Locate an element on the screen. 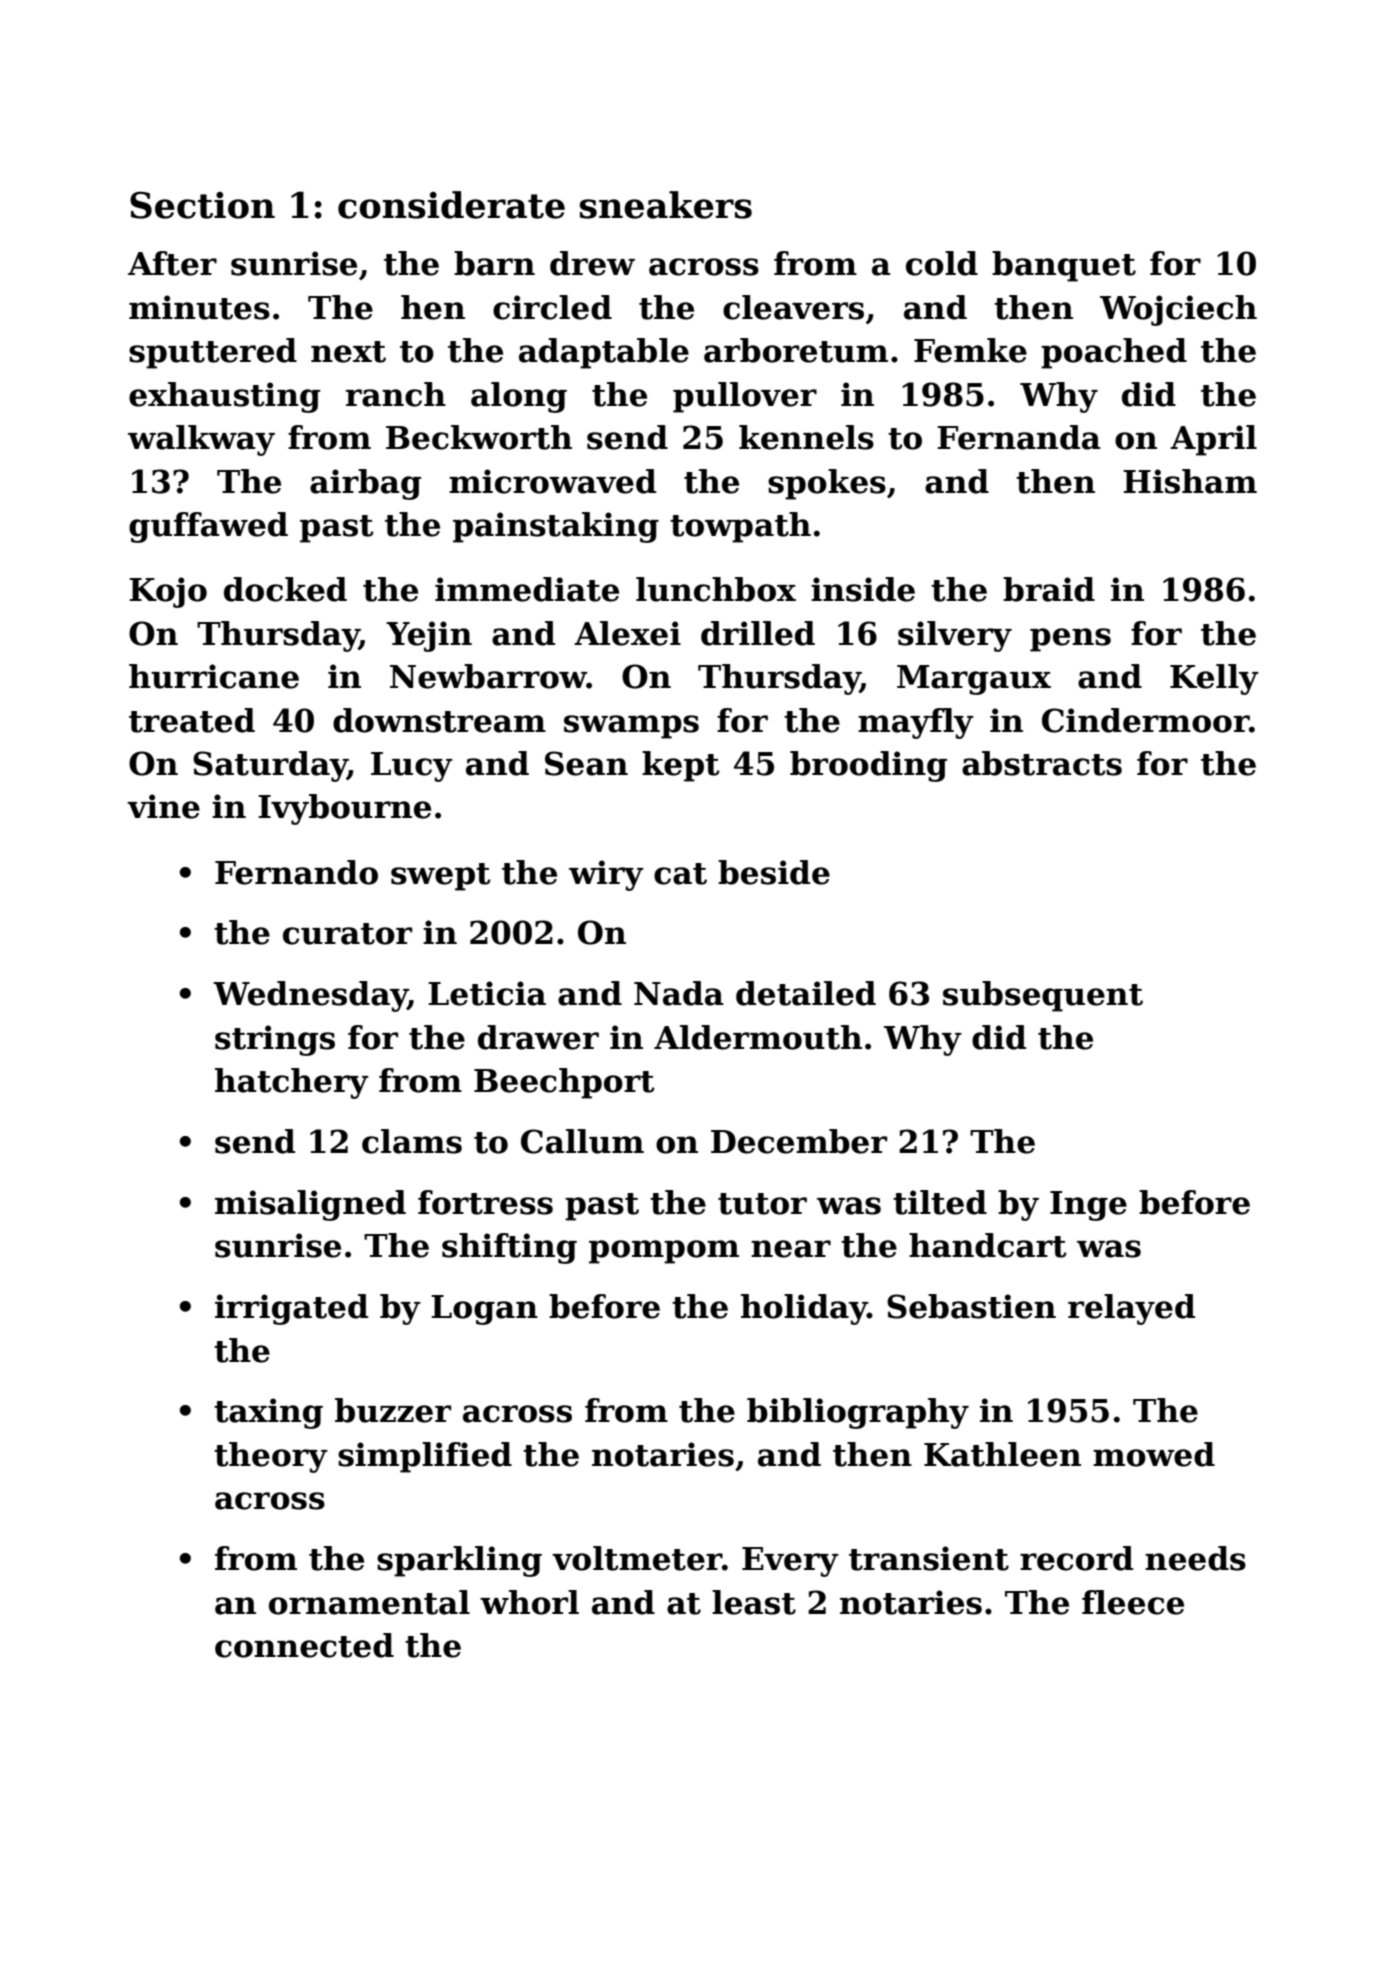 Image resolution: width=1386 pixels, height=1969 pixels. connected is located at coordinates (304, 1645).
